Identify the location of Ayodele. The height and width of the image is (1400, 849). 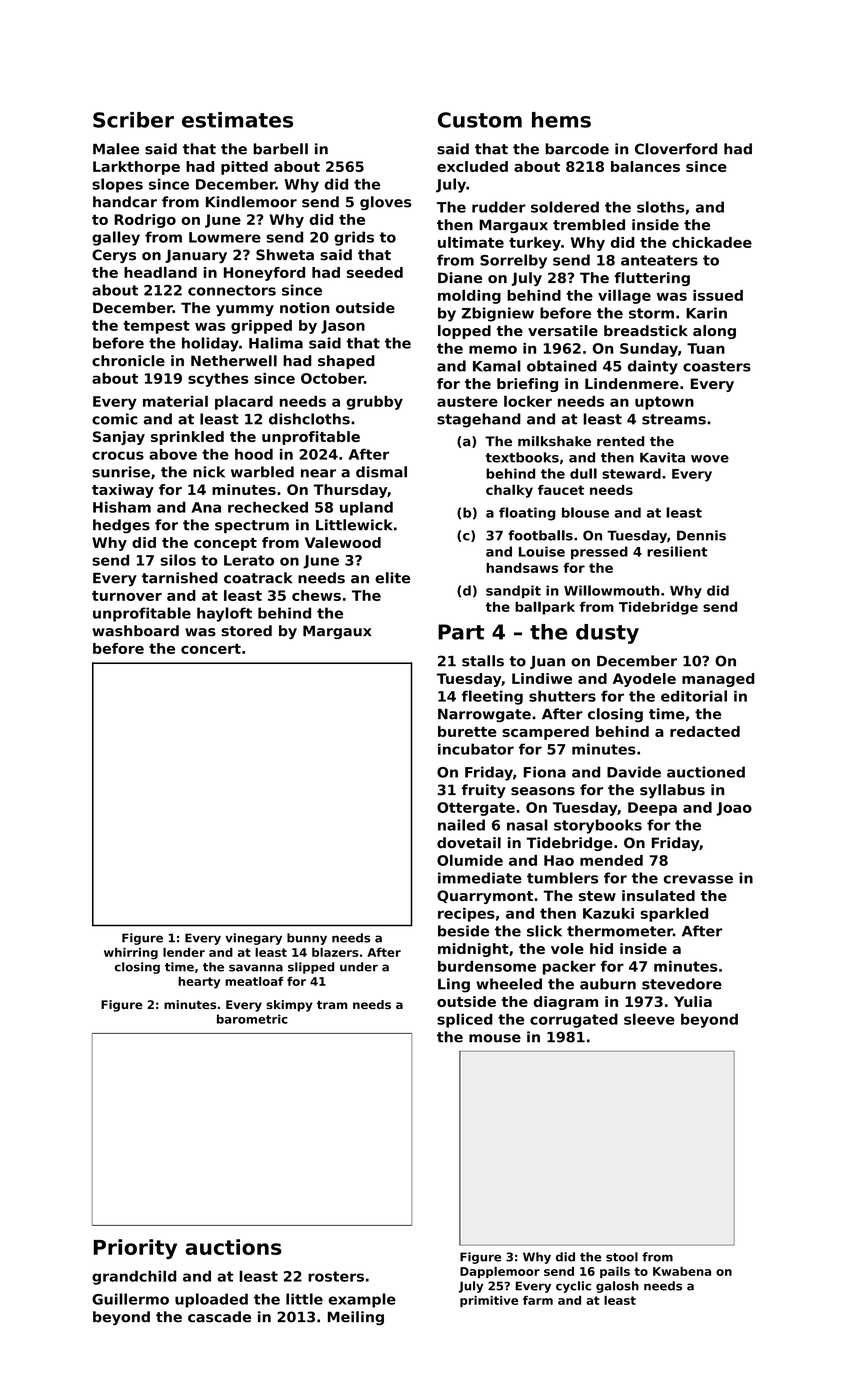
(644, 680).
